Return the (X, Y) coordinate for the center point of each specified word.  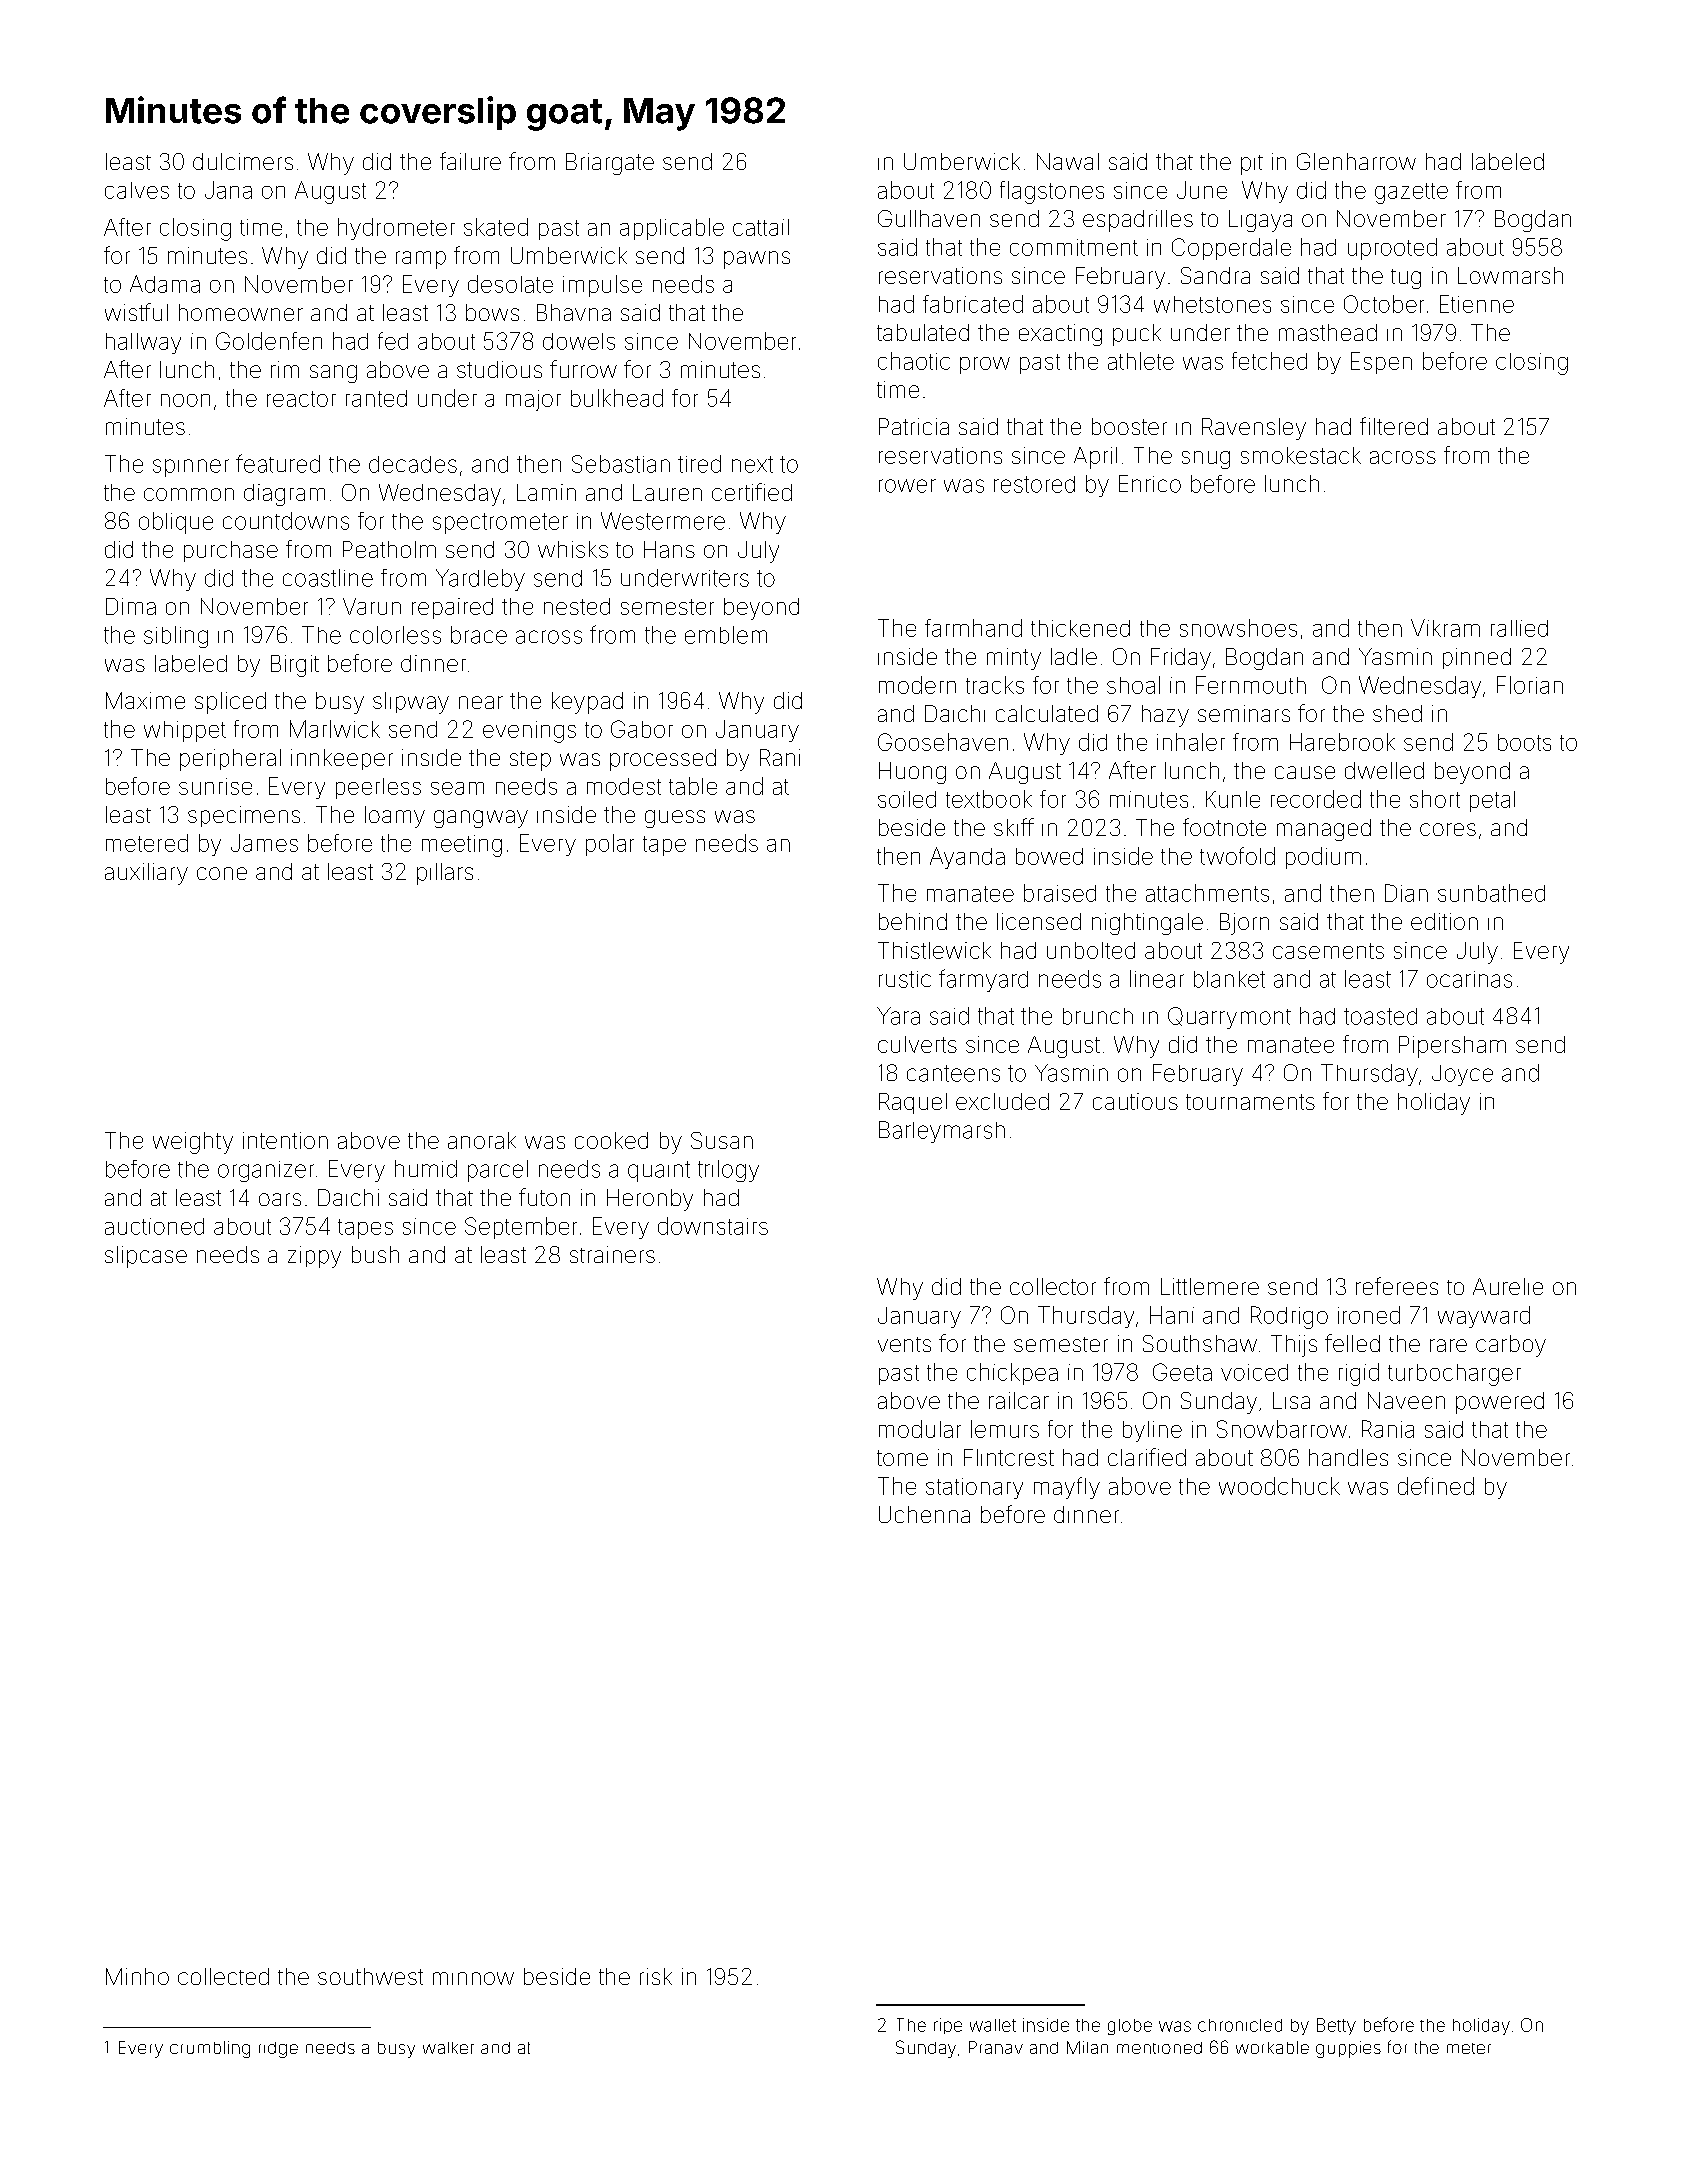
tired (699, 464)
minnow (473, 1978)
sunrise (215, 786)
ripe (948, 2026)
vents (904, 1344)
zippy (314, 1257)
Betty (1336, 2026)
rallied (1519, 628)
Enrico (1150, 484)
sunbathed (1491, 893)
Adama (165, 284)
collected (223, 1976)
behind (913, 921)
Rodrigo (1289, 1317)
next (752, 464)
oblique (176, 523)
